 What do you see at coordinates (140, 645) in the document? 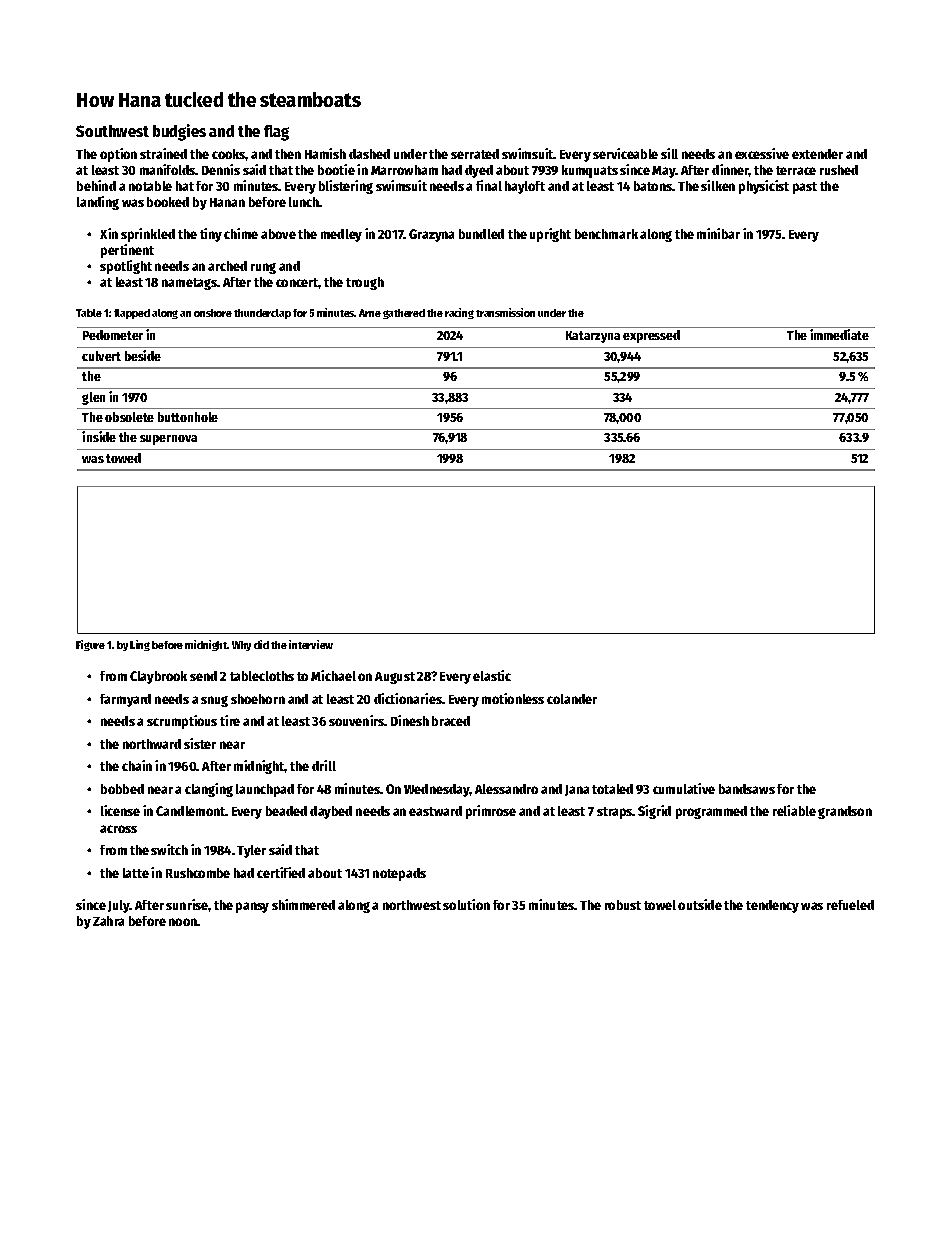
I see `Ling` at bounding box center [140, 645].
